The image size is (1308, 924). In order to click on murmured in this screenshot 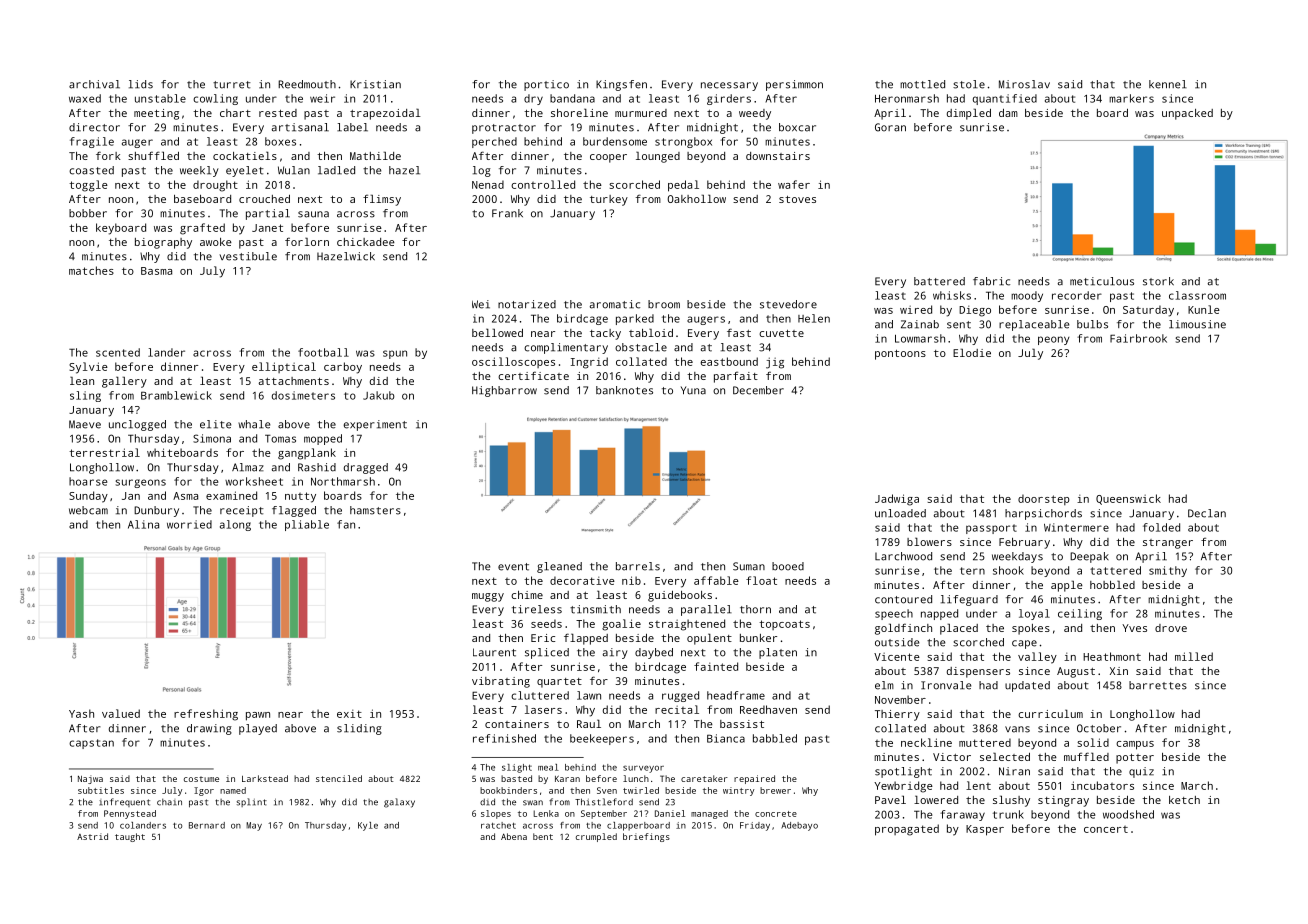, I will do `click(641, 113)`.
